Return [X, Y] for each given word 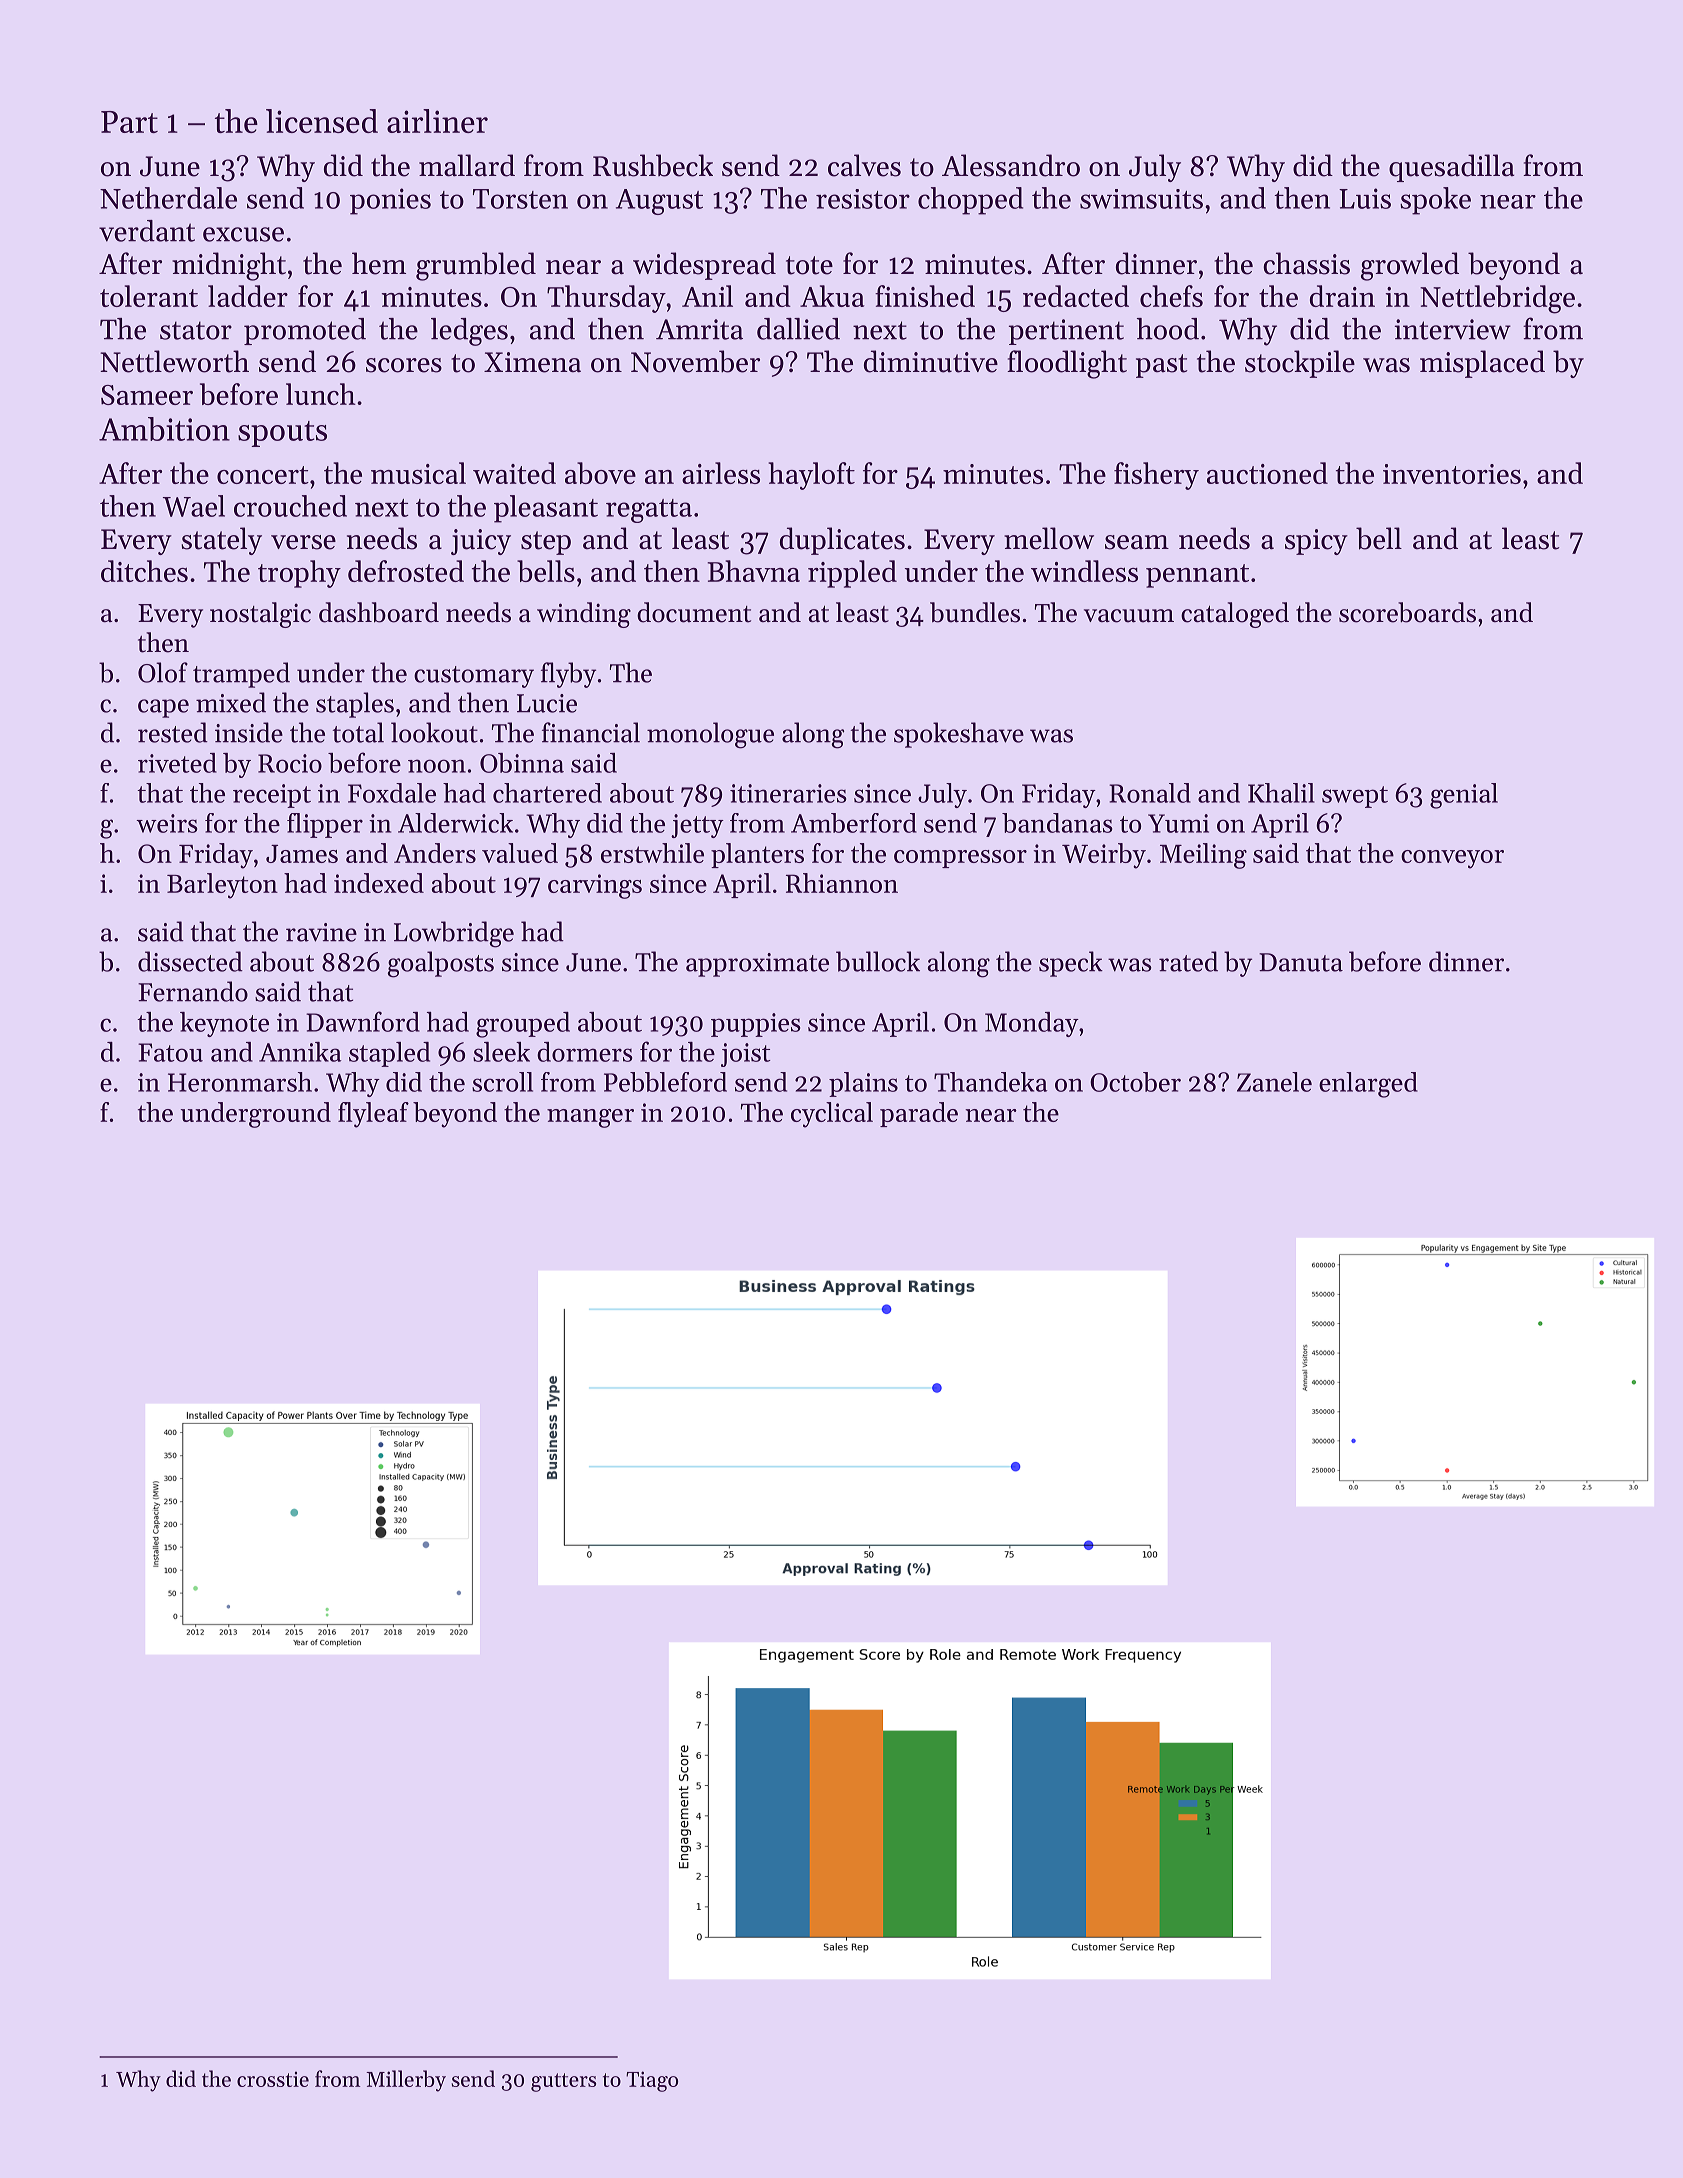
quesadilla [1451, 168]
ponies [390, 201]
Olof [163, 672]
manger [590, 1118]
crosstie [273, 2079]
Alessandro [1011, 165]
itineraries [788, 793]
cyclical [832, 1115]
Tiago [652, 2081]
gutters [563, 2082]
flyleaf [373, 1115]
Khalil [1281, 793]
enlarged [1368, 1085]
